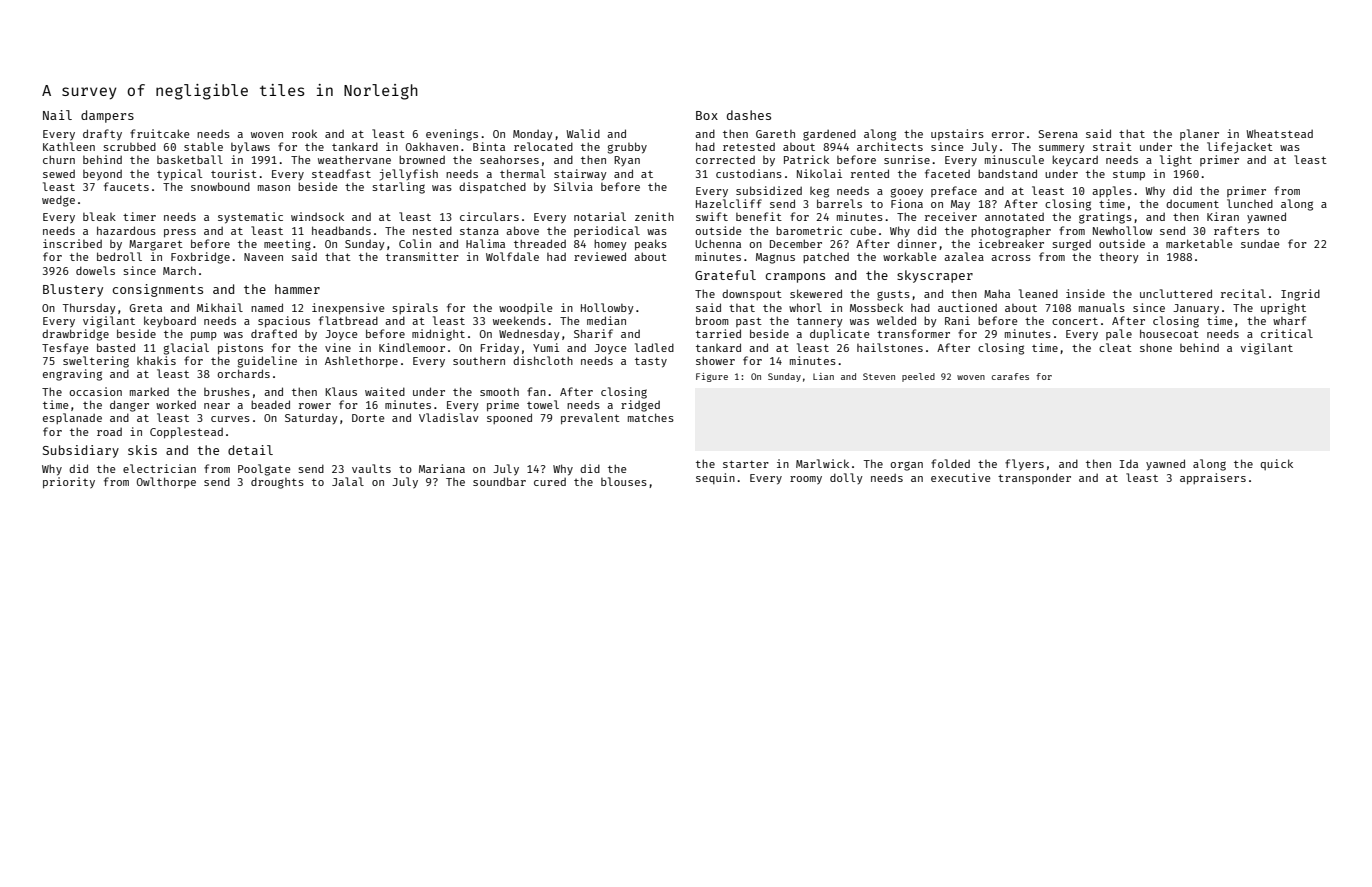 This page has height=887, width=1372. Describe the element at coordinates (1287, 333) in the page. I see `critical` at that location.
